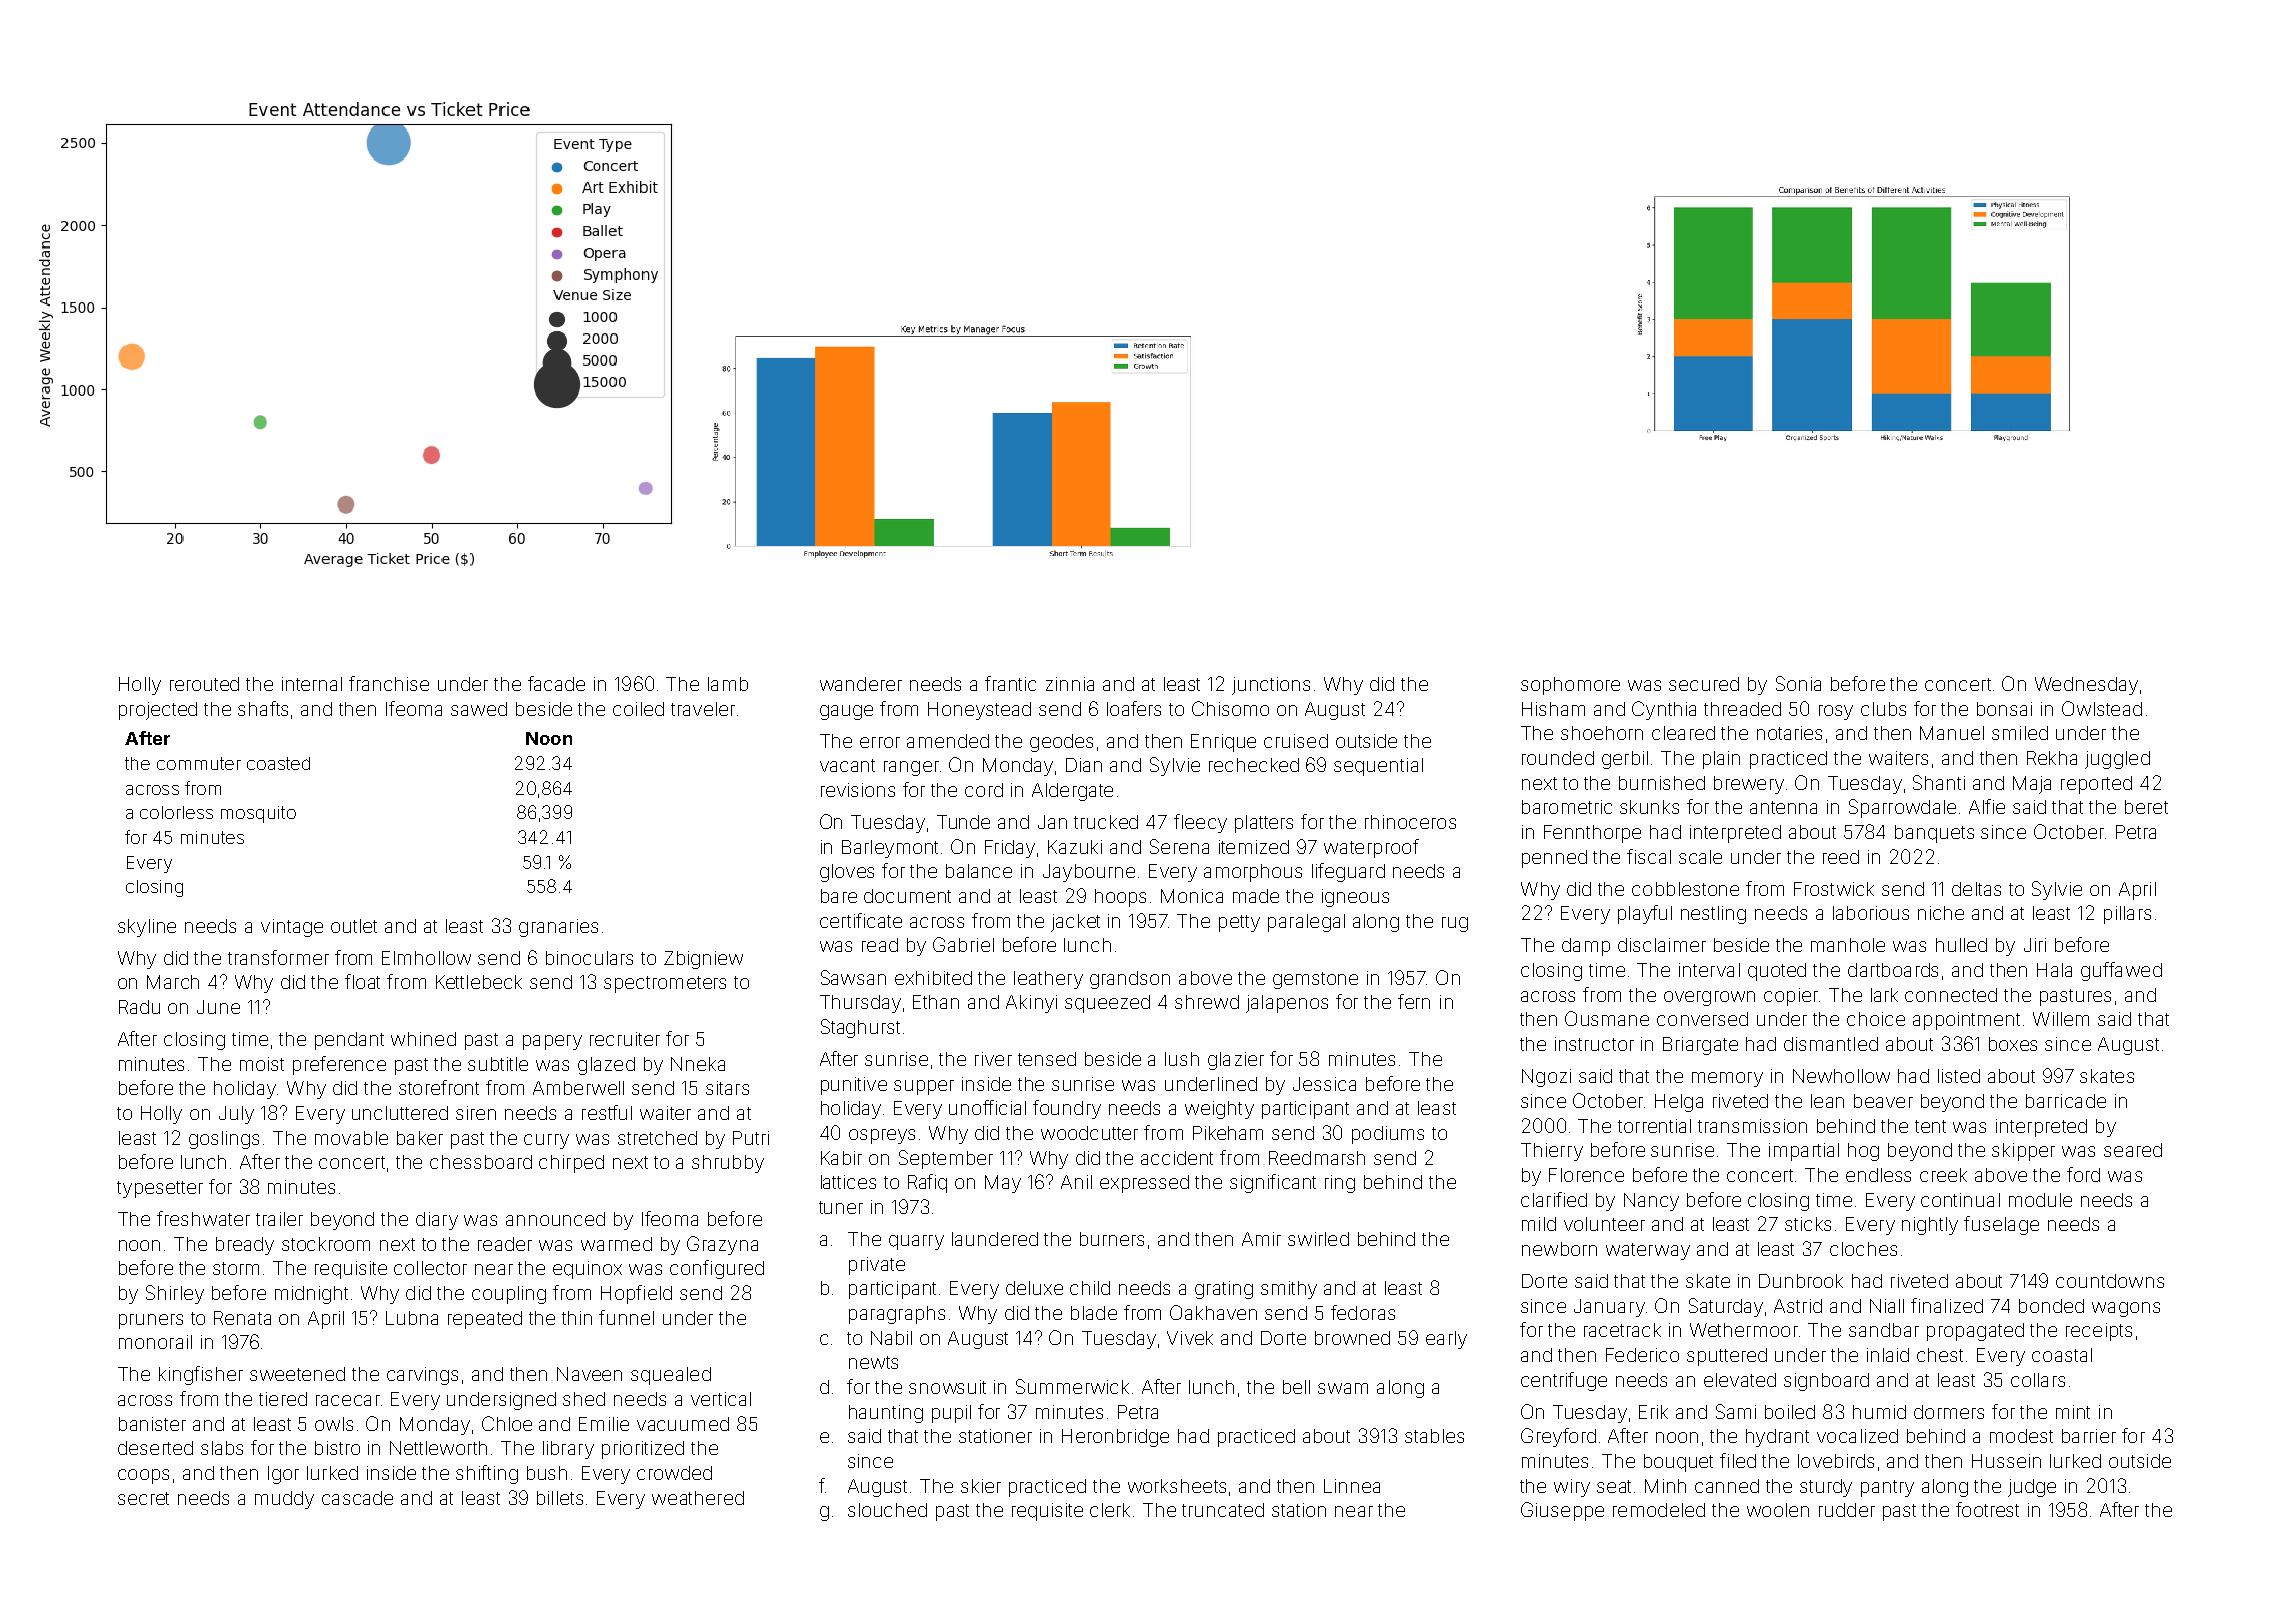  What do you see at coordinates (1871, 913) in the screenshot?
I see `laborious` at bounding box center [1871, 913].
